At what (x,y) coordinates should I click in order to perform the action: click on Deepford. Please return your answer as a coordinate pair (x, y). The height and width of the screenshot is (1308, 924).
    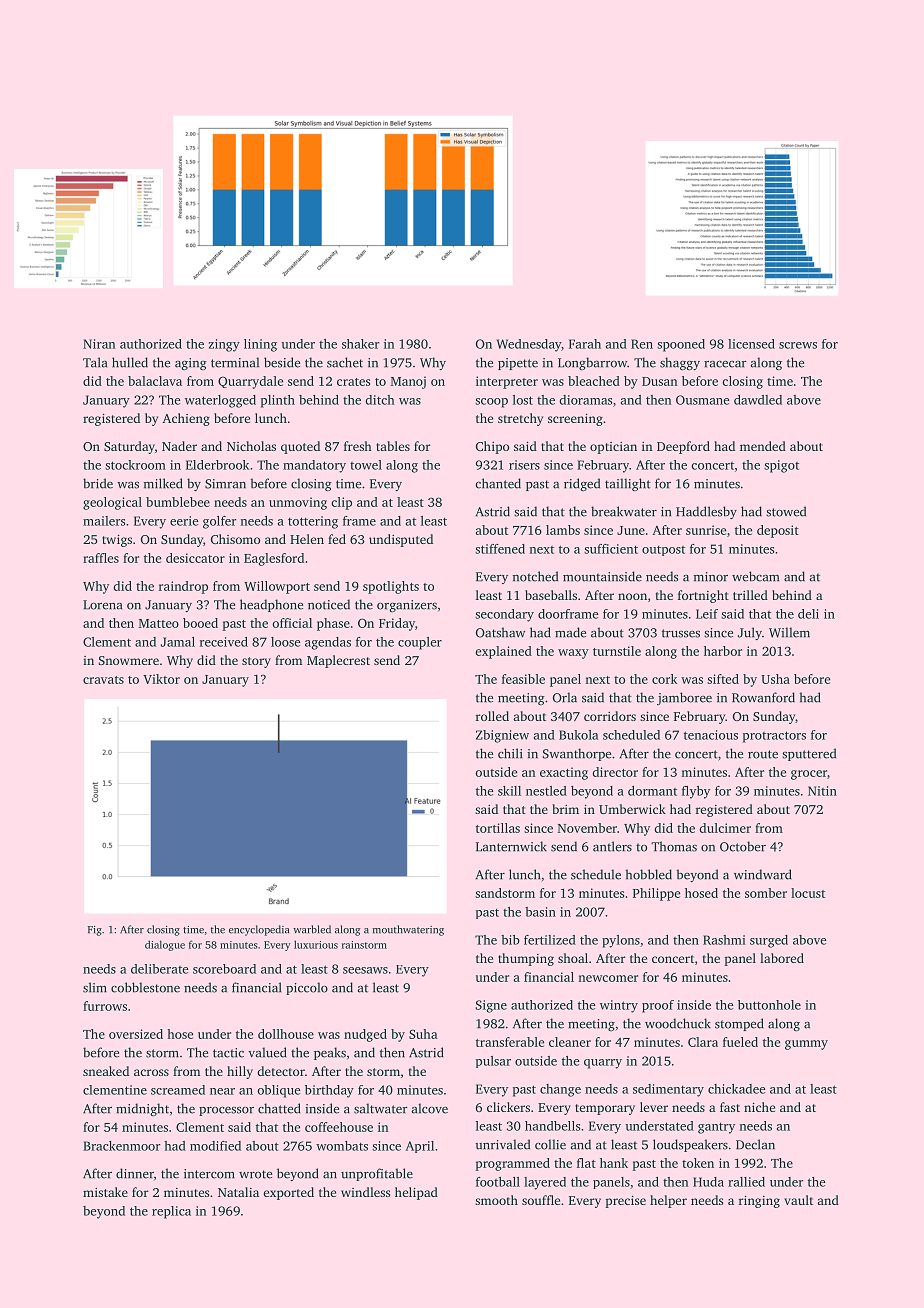
    Looking at the image, I should click on (683, 447).
